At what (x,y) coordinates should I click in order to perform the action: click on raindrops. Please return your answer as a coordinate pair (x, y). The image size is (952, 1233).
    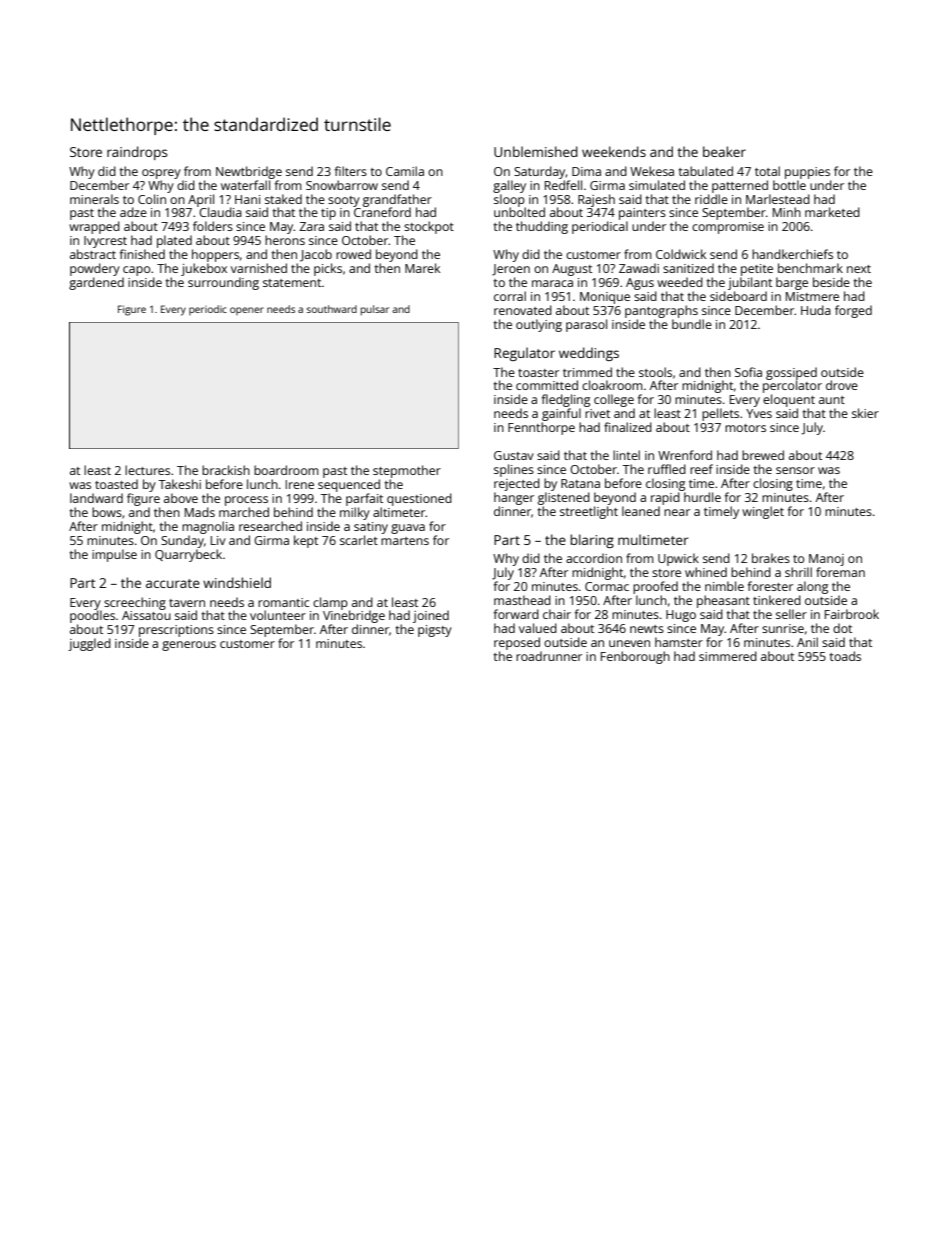
    Looking at the image, I should click on (137, 153).
